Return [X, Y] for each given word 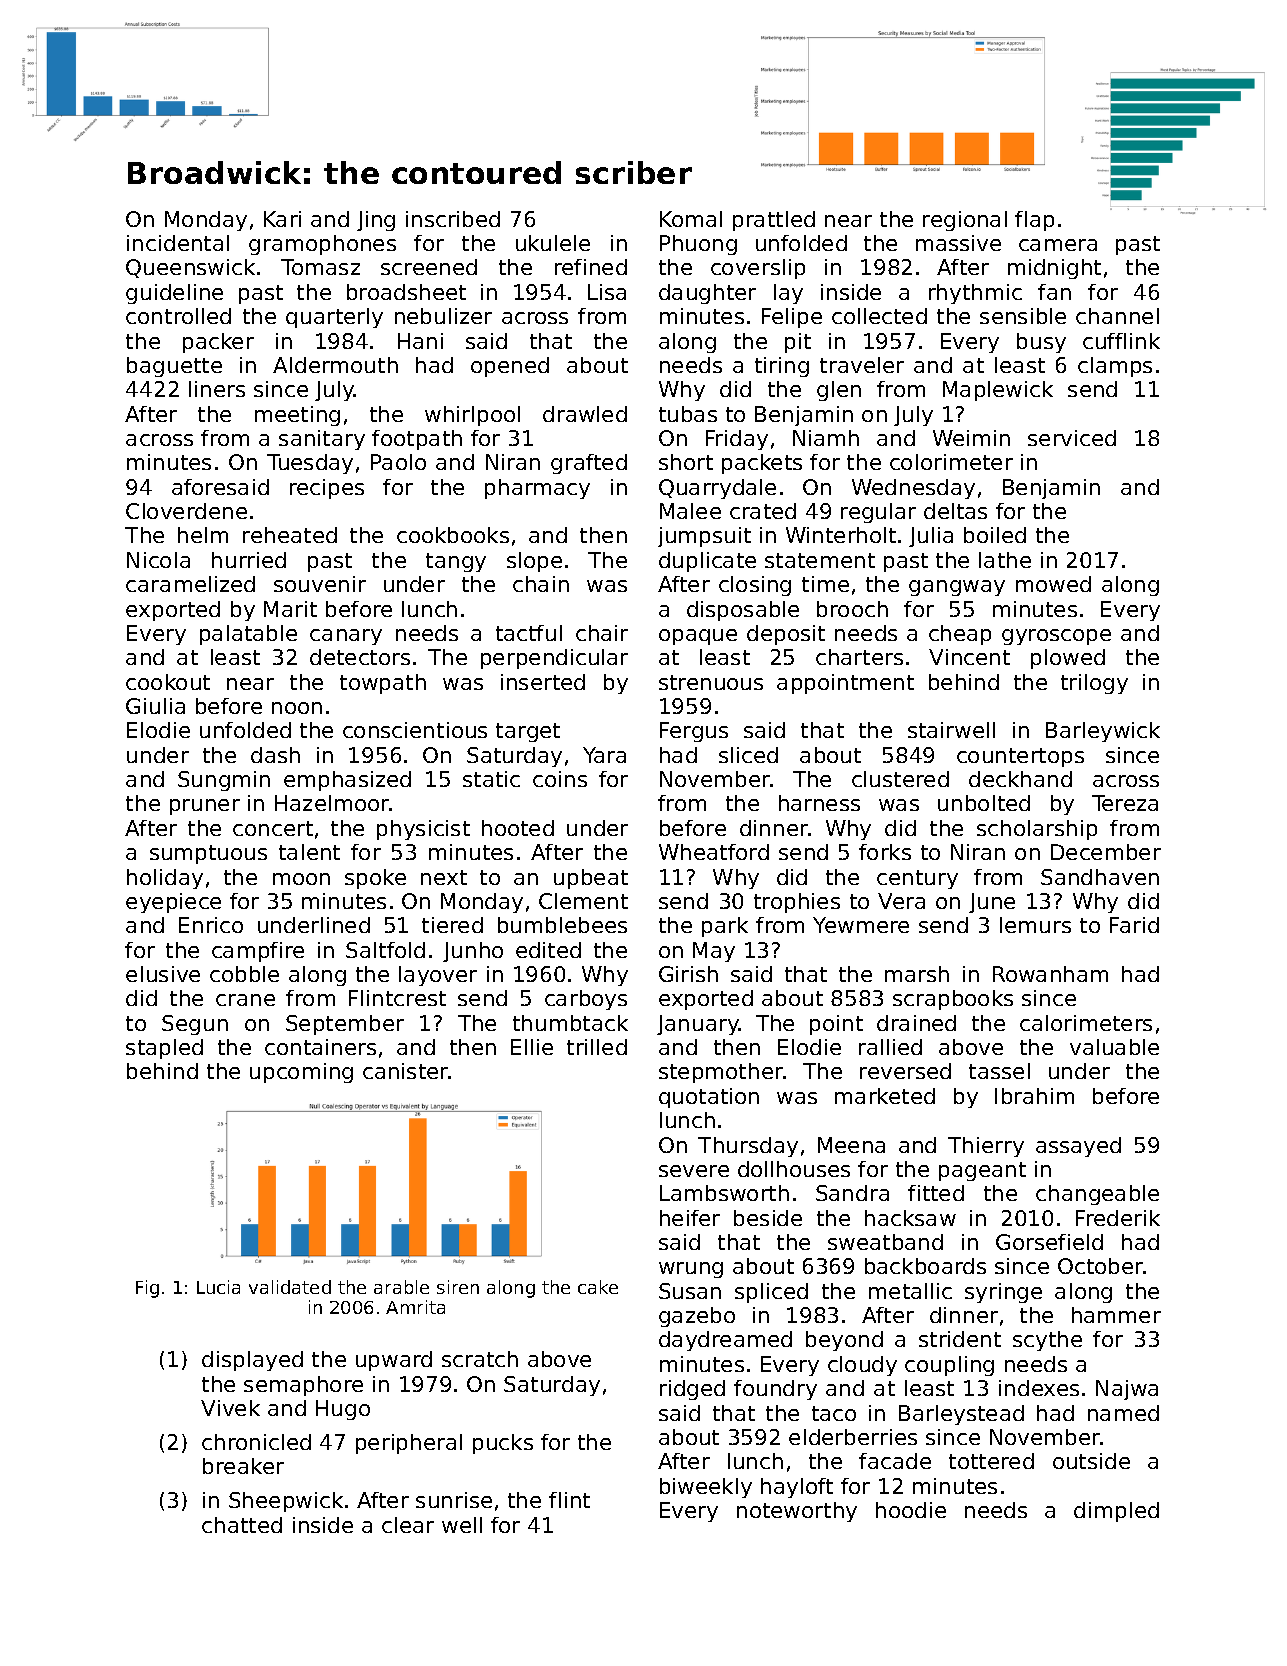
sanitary [322, 440]
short [686, 462]
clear [408, 1525]
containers [320, 1047]
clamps [1115, 367]
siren [458, 1287]
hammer [1116, 1315]
